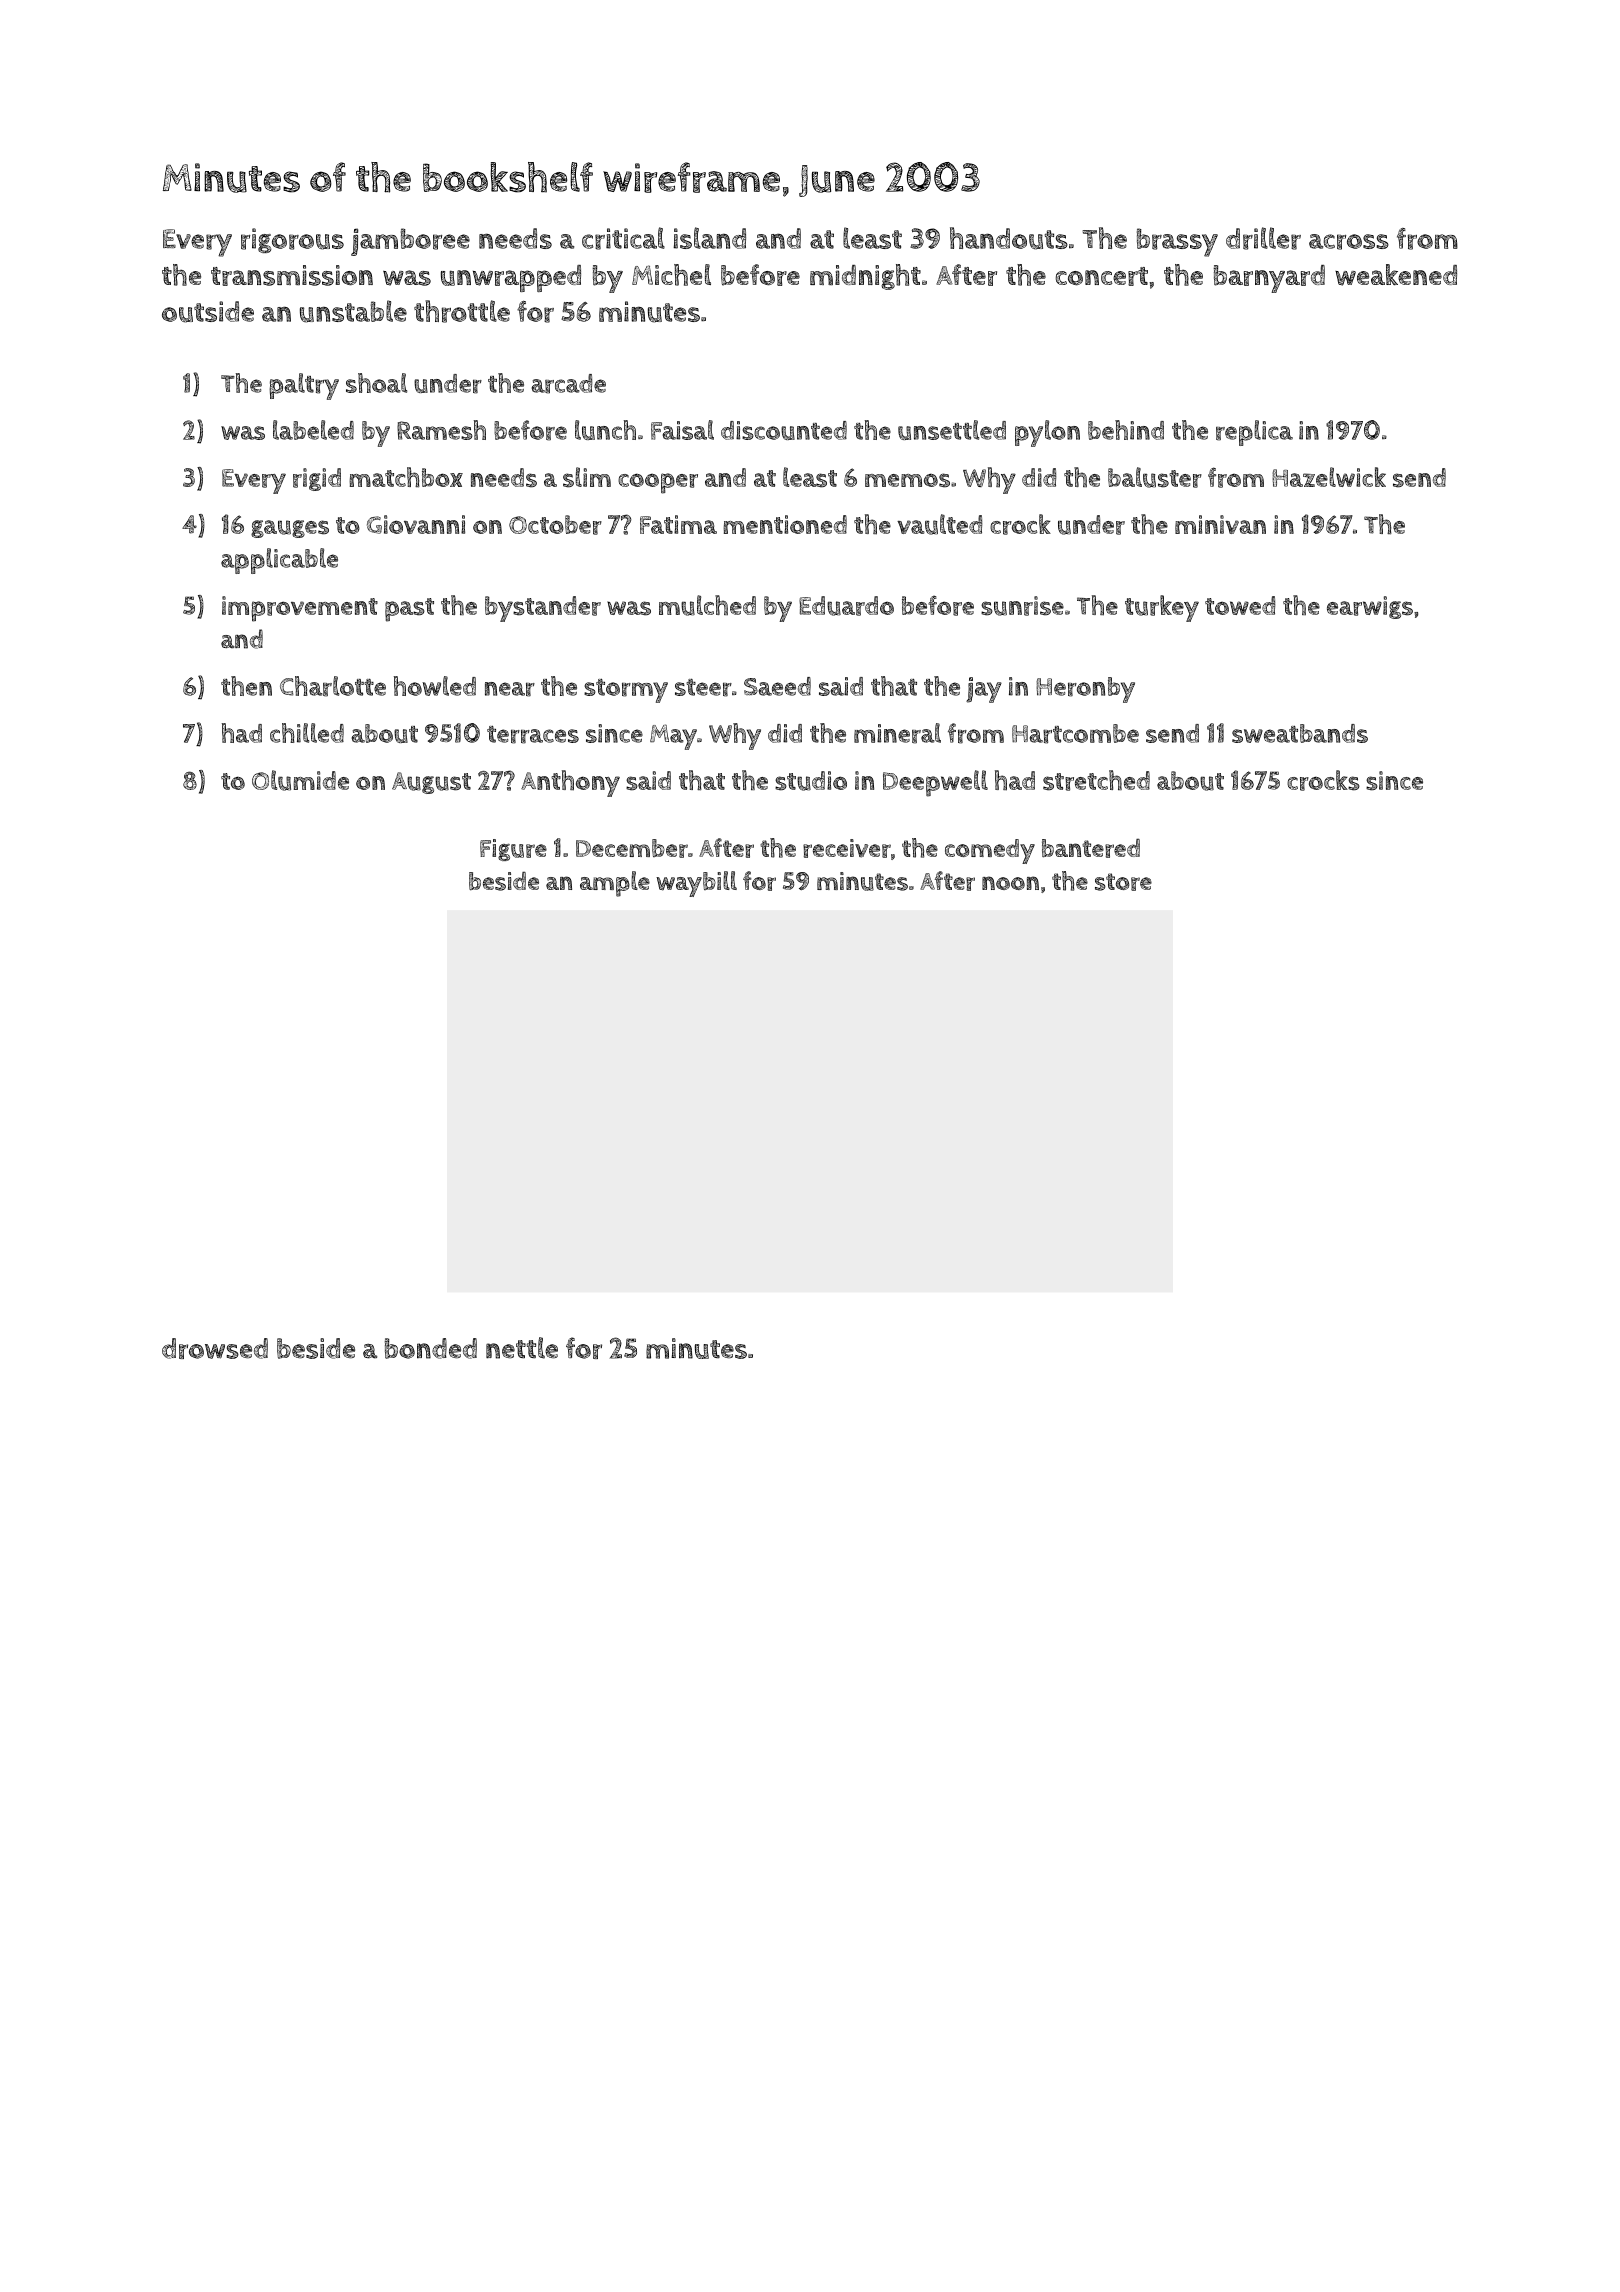  I want to click on nettle, so click(522, 1348).
